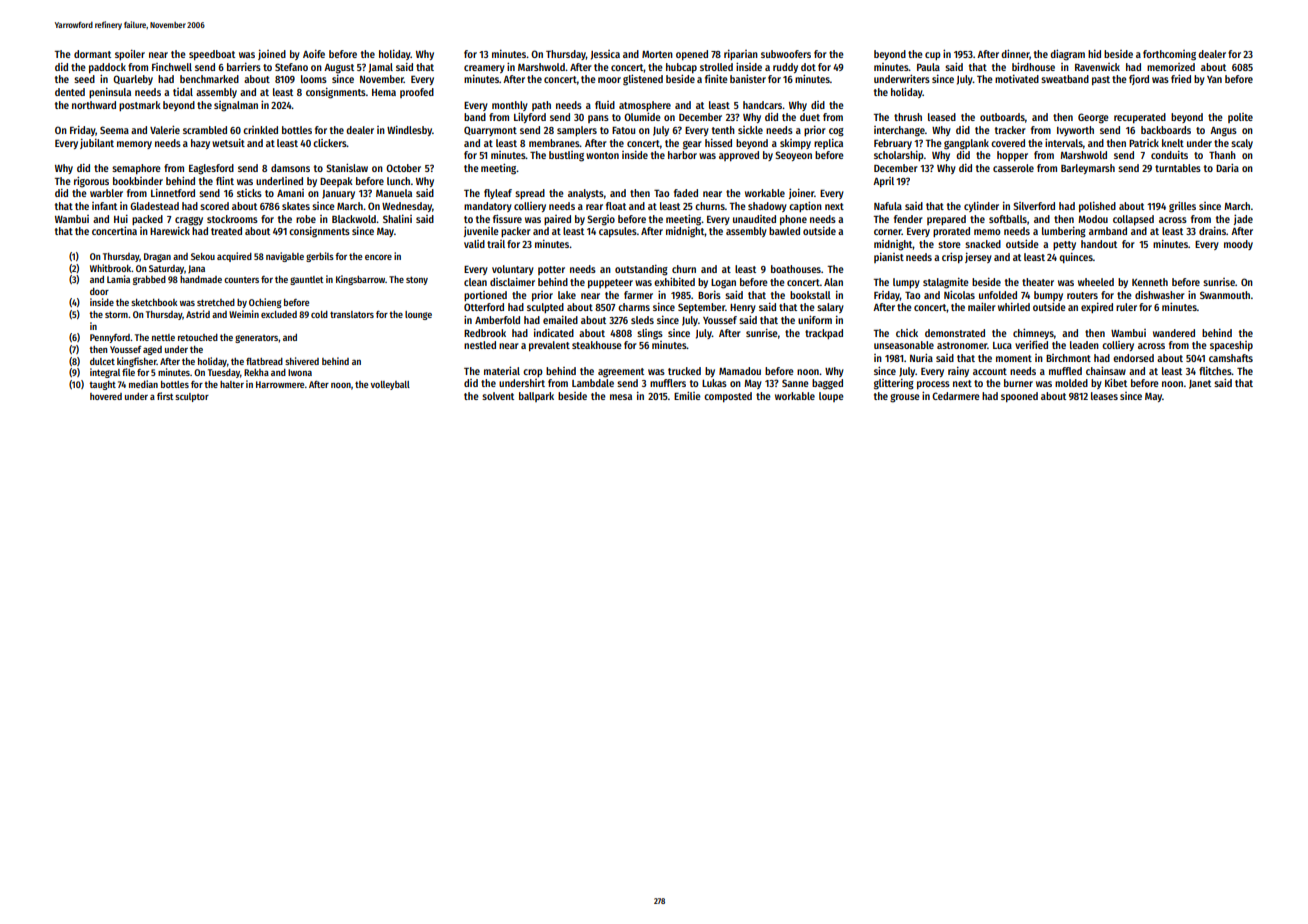 This image has width=1308, height=924. What do you see at coordinates (1238, 245) in the image?
I see `moody` at bounding box center [1238, 245].
